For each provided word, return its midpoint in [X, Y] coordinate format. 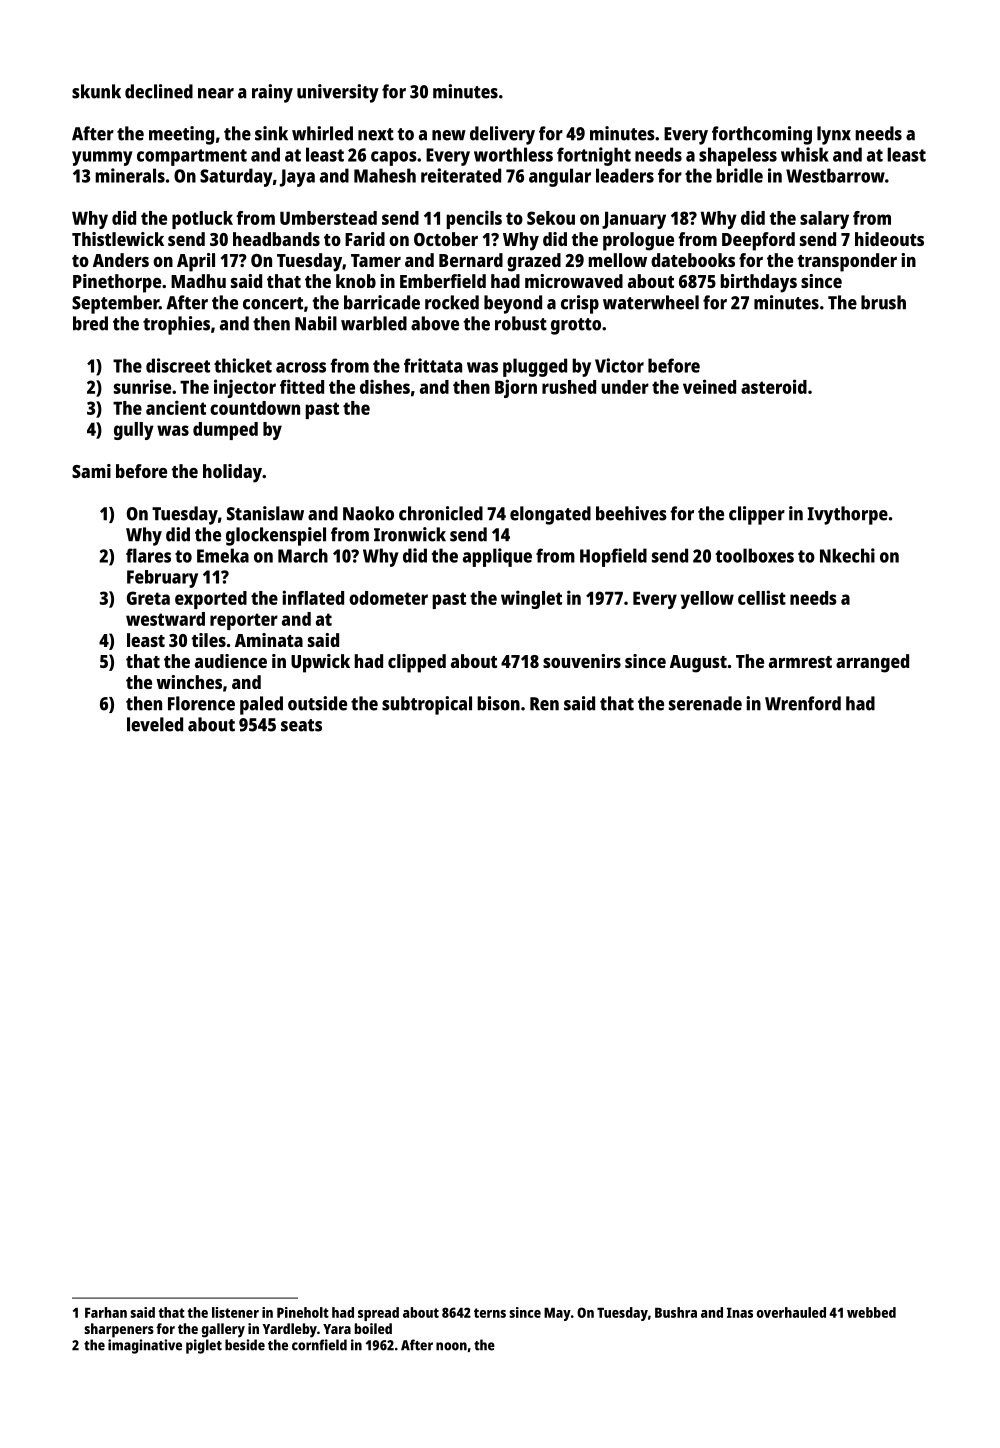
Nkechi [847, 555]
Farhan [106, 1312]
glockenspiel [276, 536]
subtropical [427, 705]
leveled [155, 724]
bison [498, 703]
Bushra [676, 1312]
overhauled [791, 1312]
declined [159, 91]
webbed [871, 1312]
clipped [417, 663]
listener [235, 1312]
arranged [872, 663]
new [449, 135]
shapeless [738, 156]
